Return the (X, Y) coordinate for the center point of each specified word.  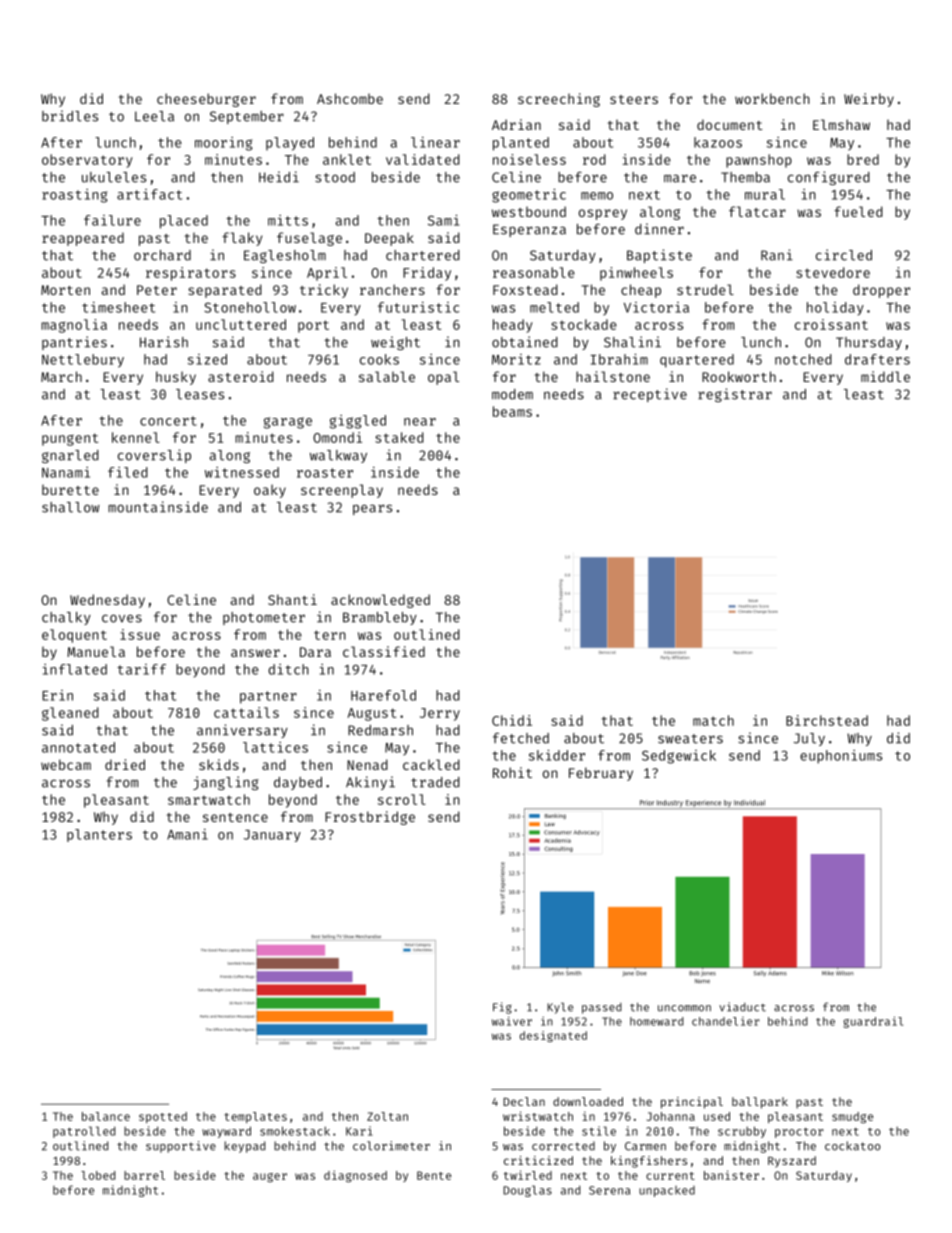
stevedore (833, 272)
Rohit (512, 772)
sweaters (690, 739)
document (730, 124)
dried (125, 764)
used (717, 1116)
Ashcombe (350, 98)
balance (106, 1116)
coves (122, 618)
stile (599, 1131)
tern (330, 635)
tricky (324, 291)
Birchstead (827, 720)
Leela (154, 116)
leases (200, 394)
